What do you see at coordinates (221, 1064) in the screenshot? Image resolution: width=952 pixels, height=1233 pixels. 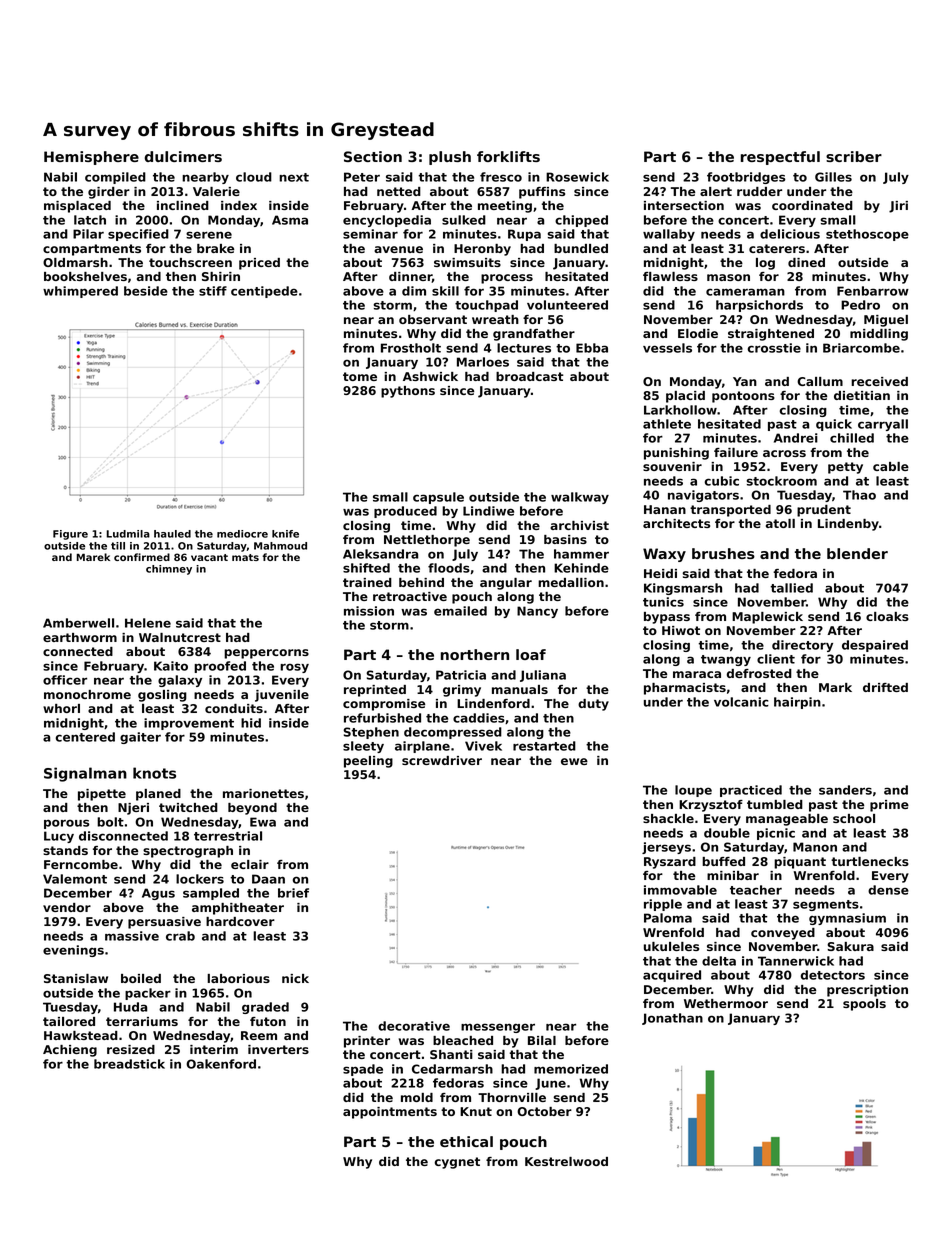 I see `Oakenford` at bounding box center [221, 1064].
